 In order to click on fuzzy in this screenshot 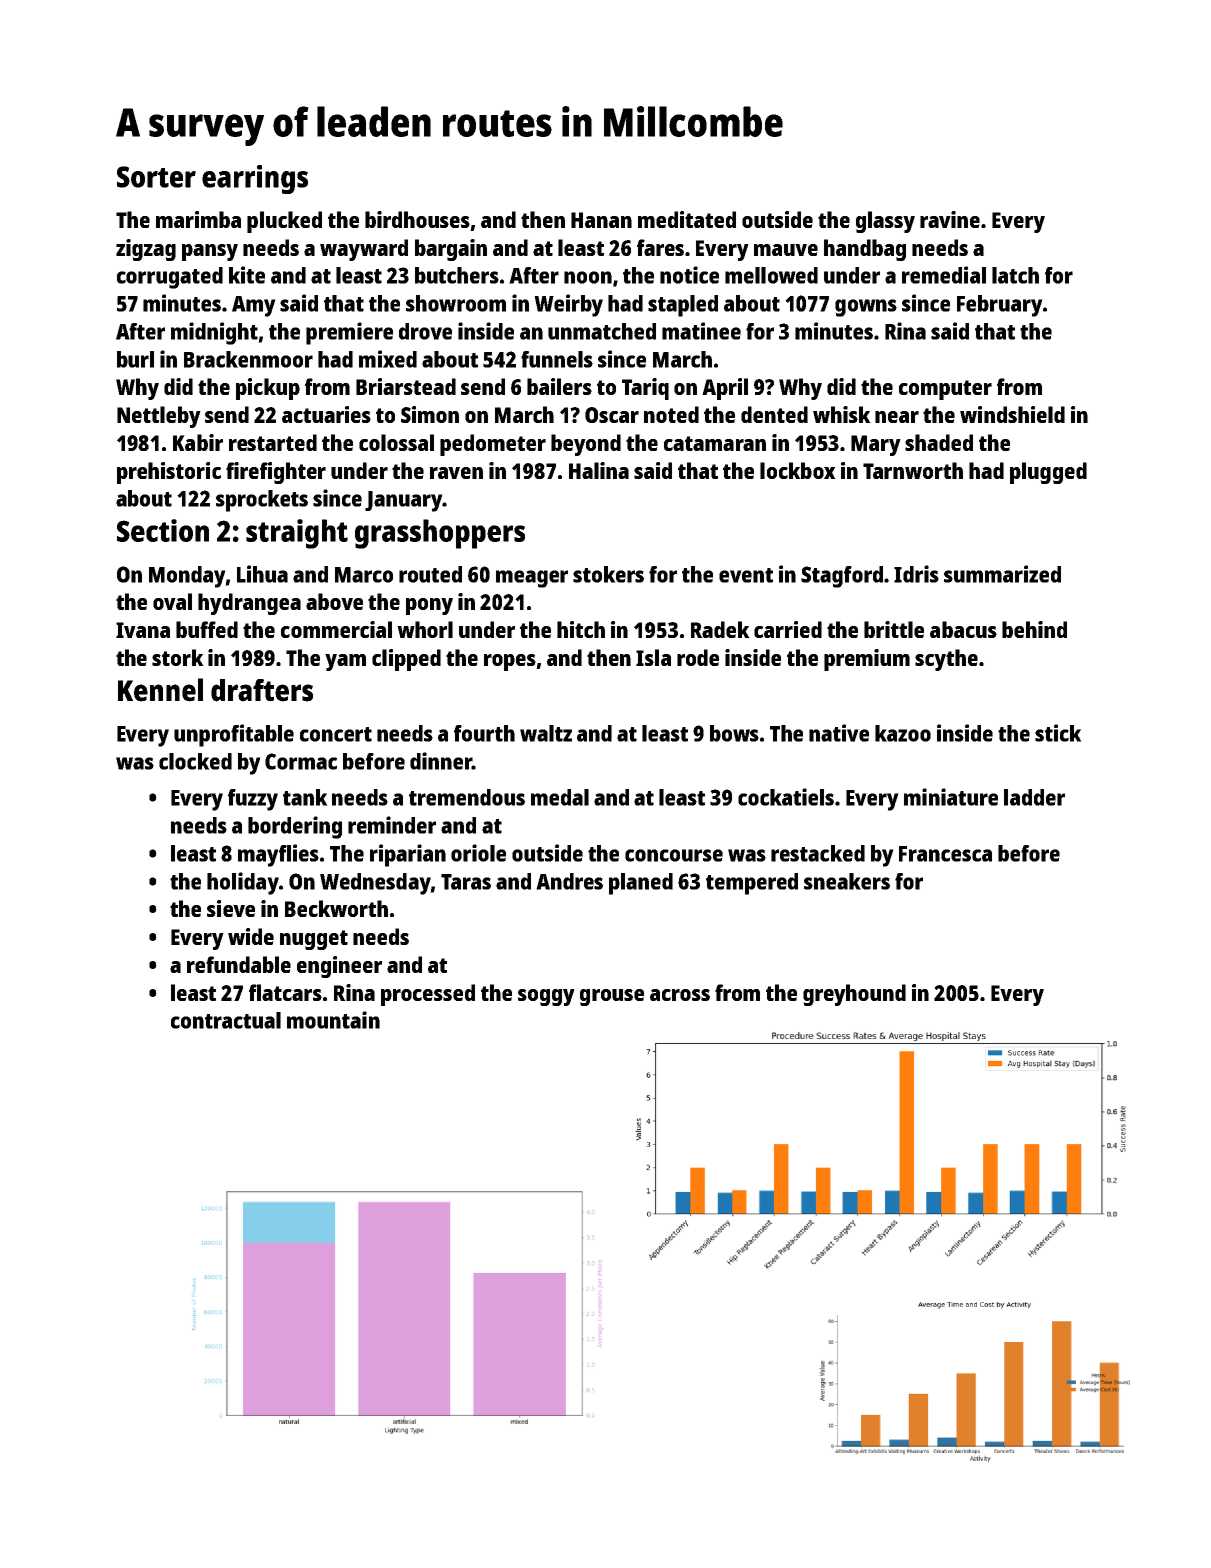, I will do `click(253, 800)`.
